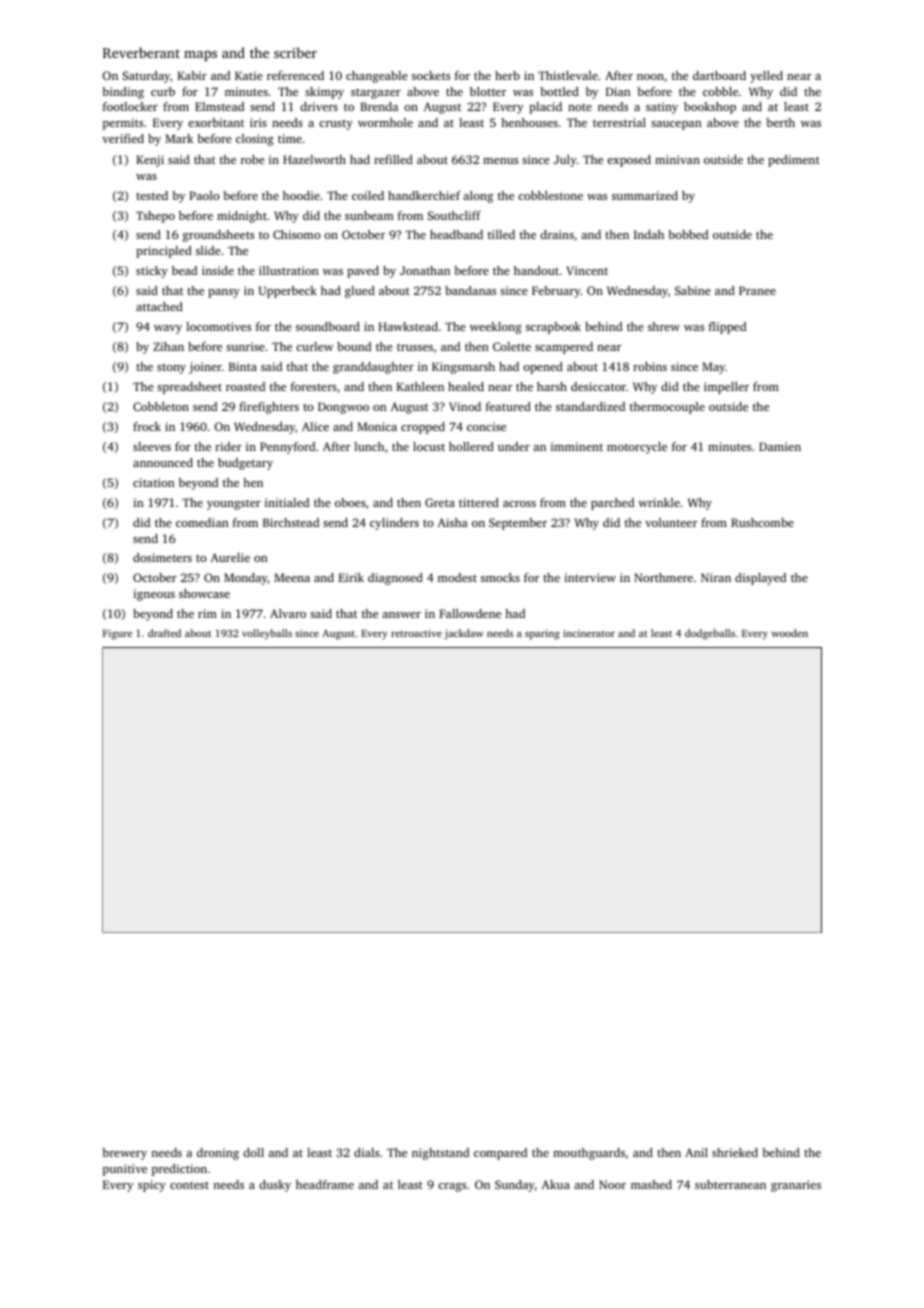  What do you see at coordinates (164, 633) in the screenshot?
I see `drafted` at bounding box center [164, 633].
